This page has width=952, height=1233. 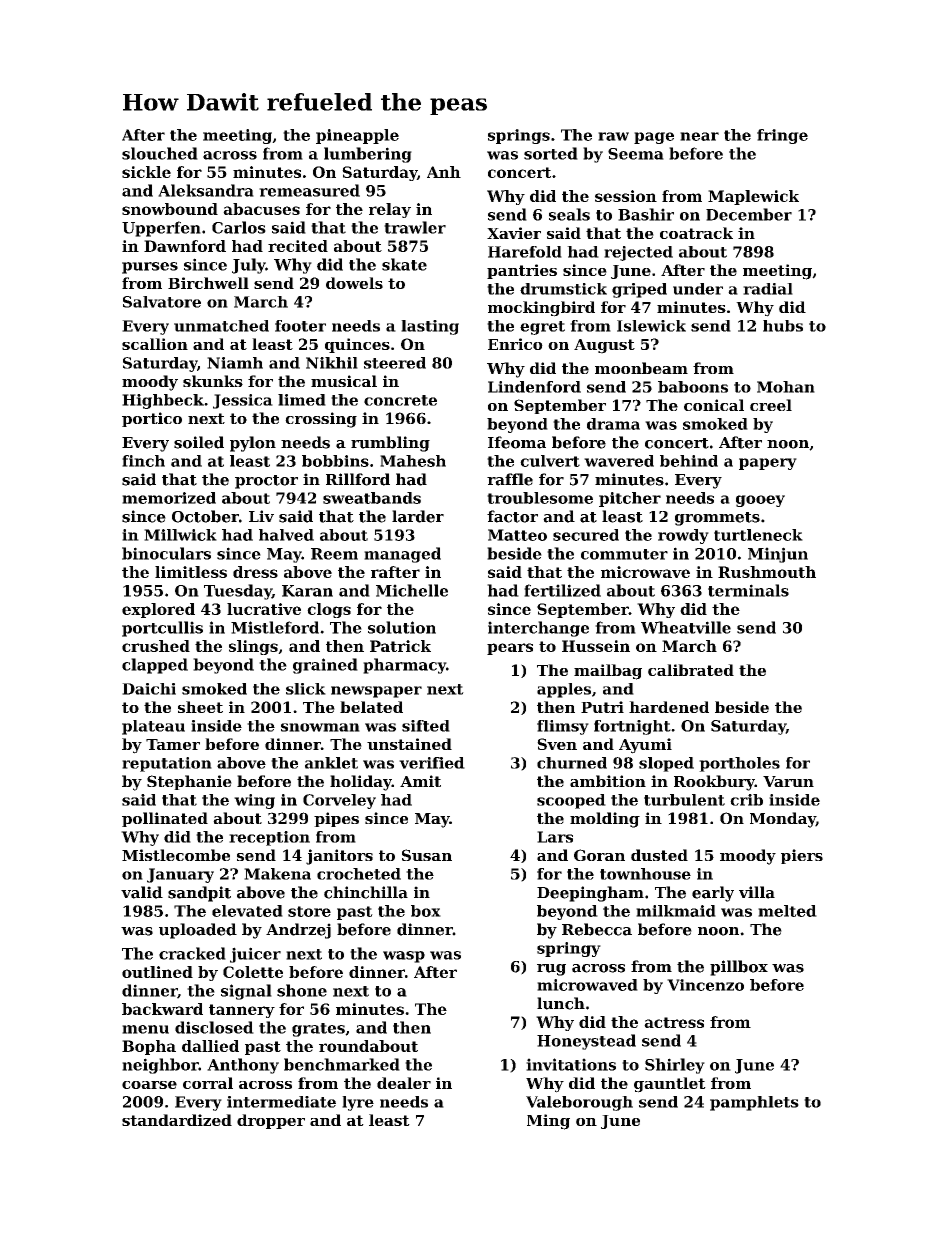 I want to click on seals, so click(x=569, y=214).
